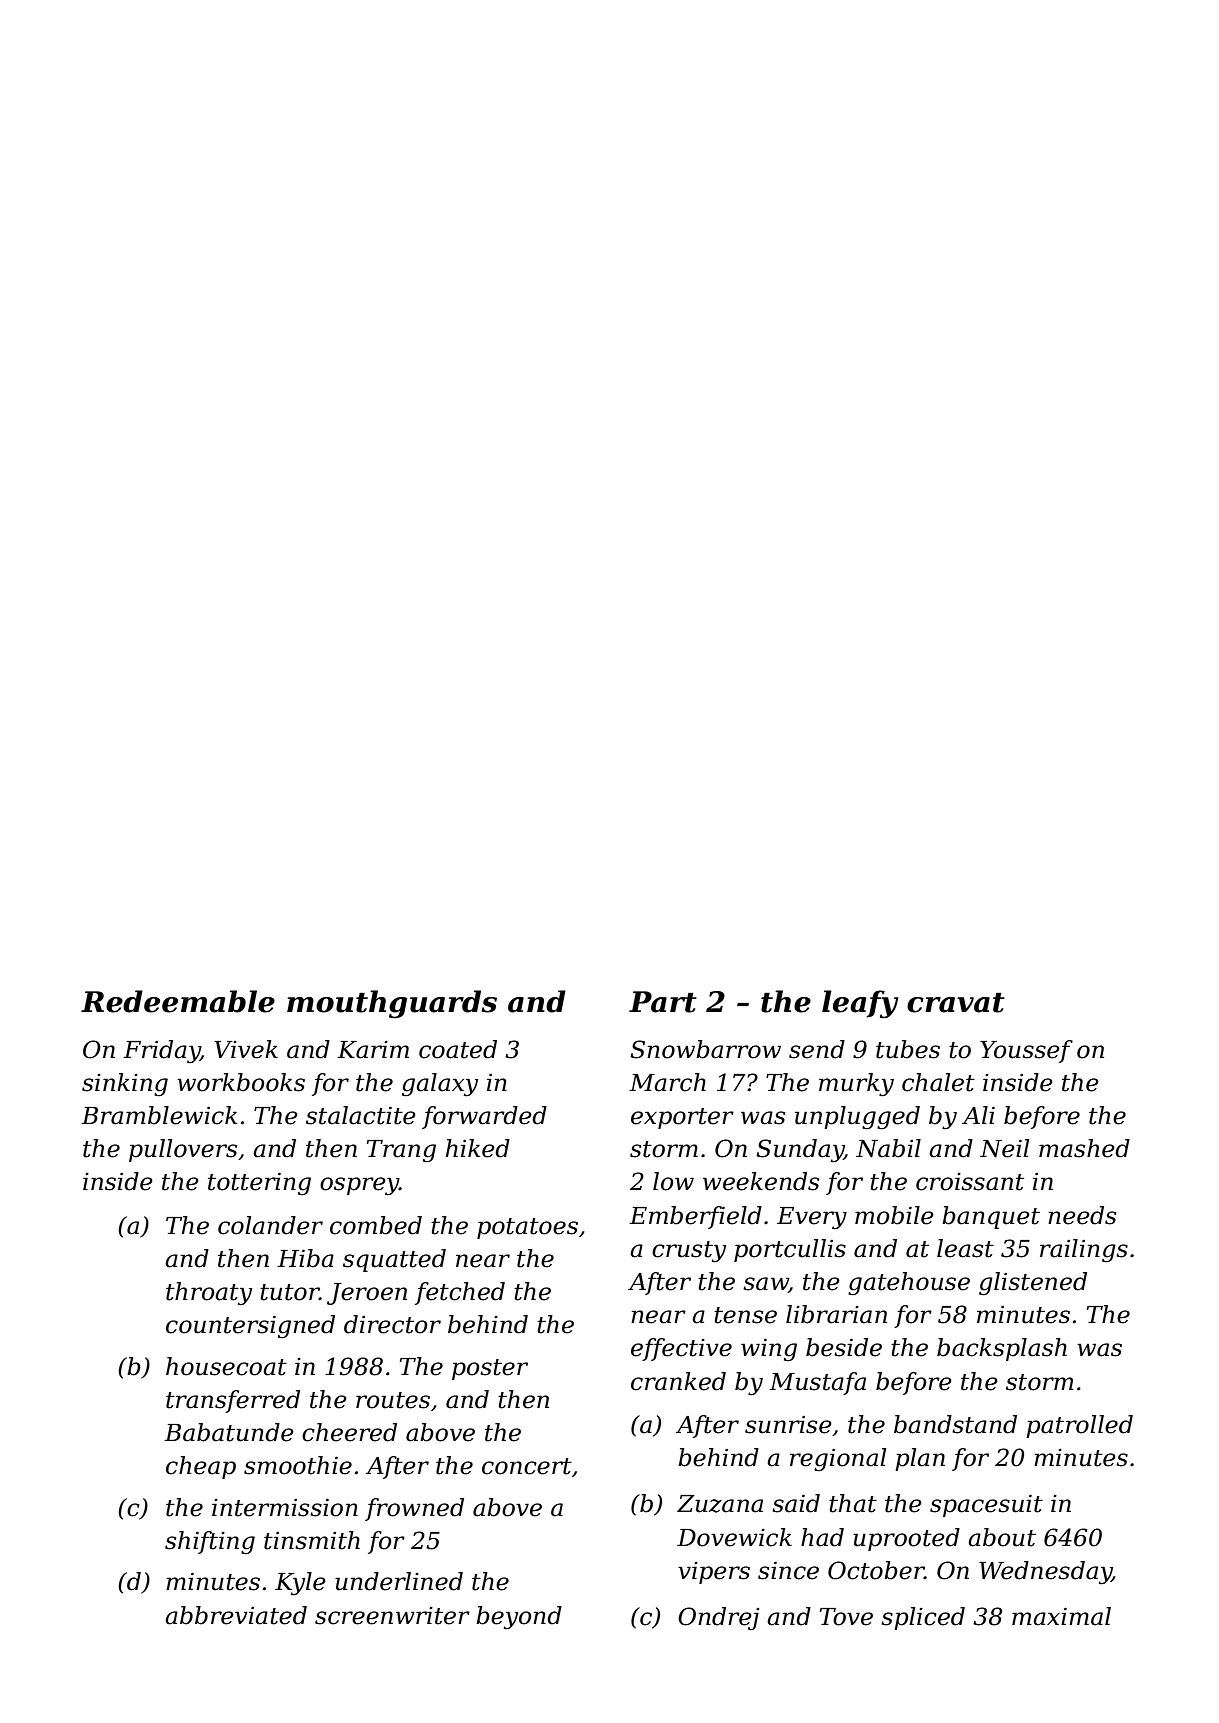 The height and width of the screenshot is (1723, 1219). Describe the element at coordinates (178, 1001) in the screenshot. I see `Redeemable` at that location.
